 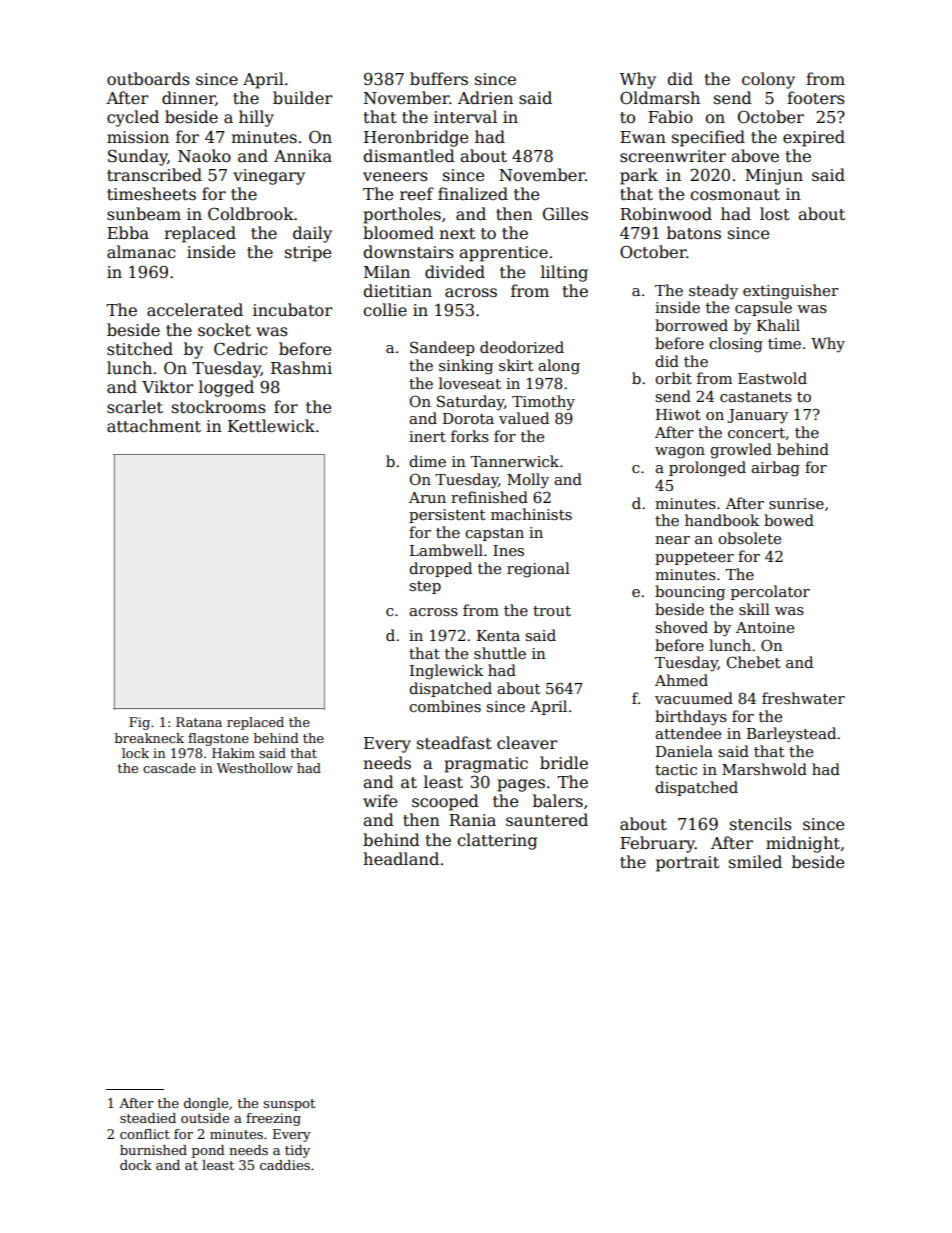 I want to click on shuttle, so click(x=500, y=653).
